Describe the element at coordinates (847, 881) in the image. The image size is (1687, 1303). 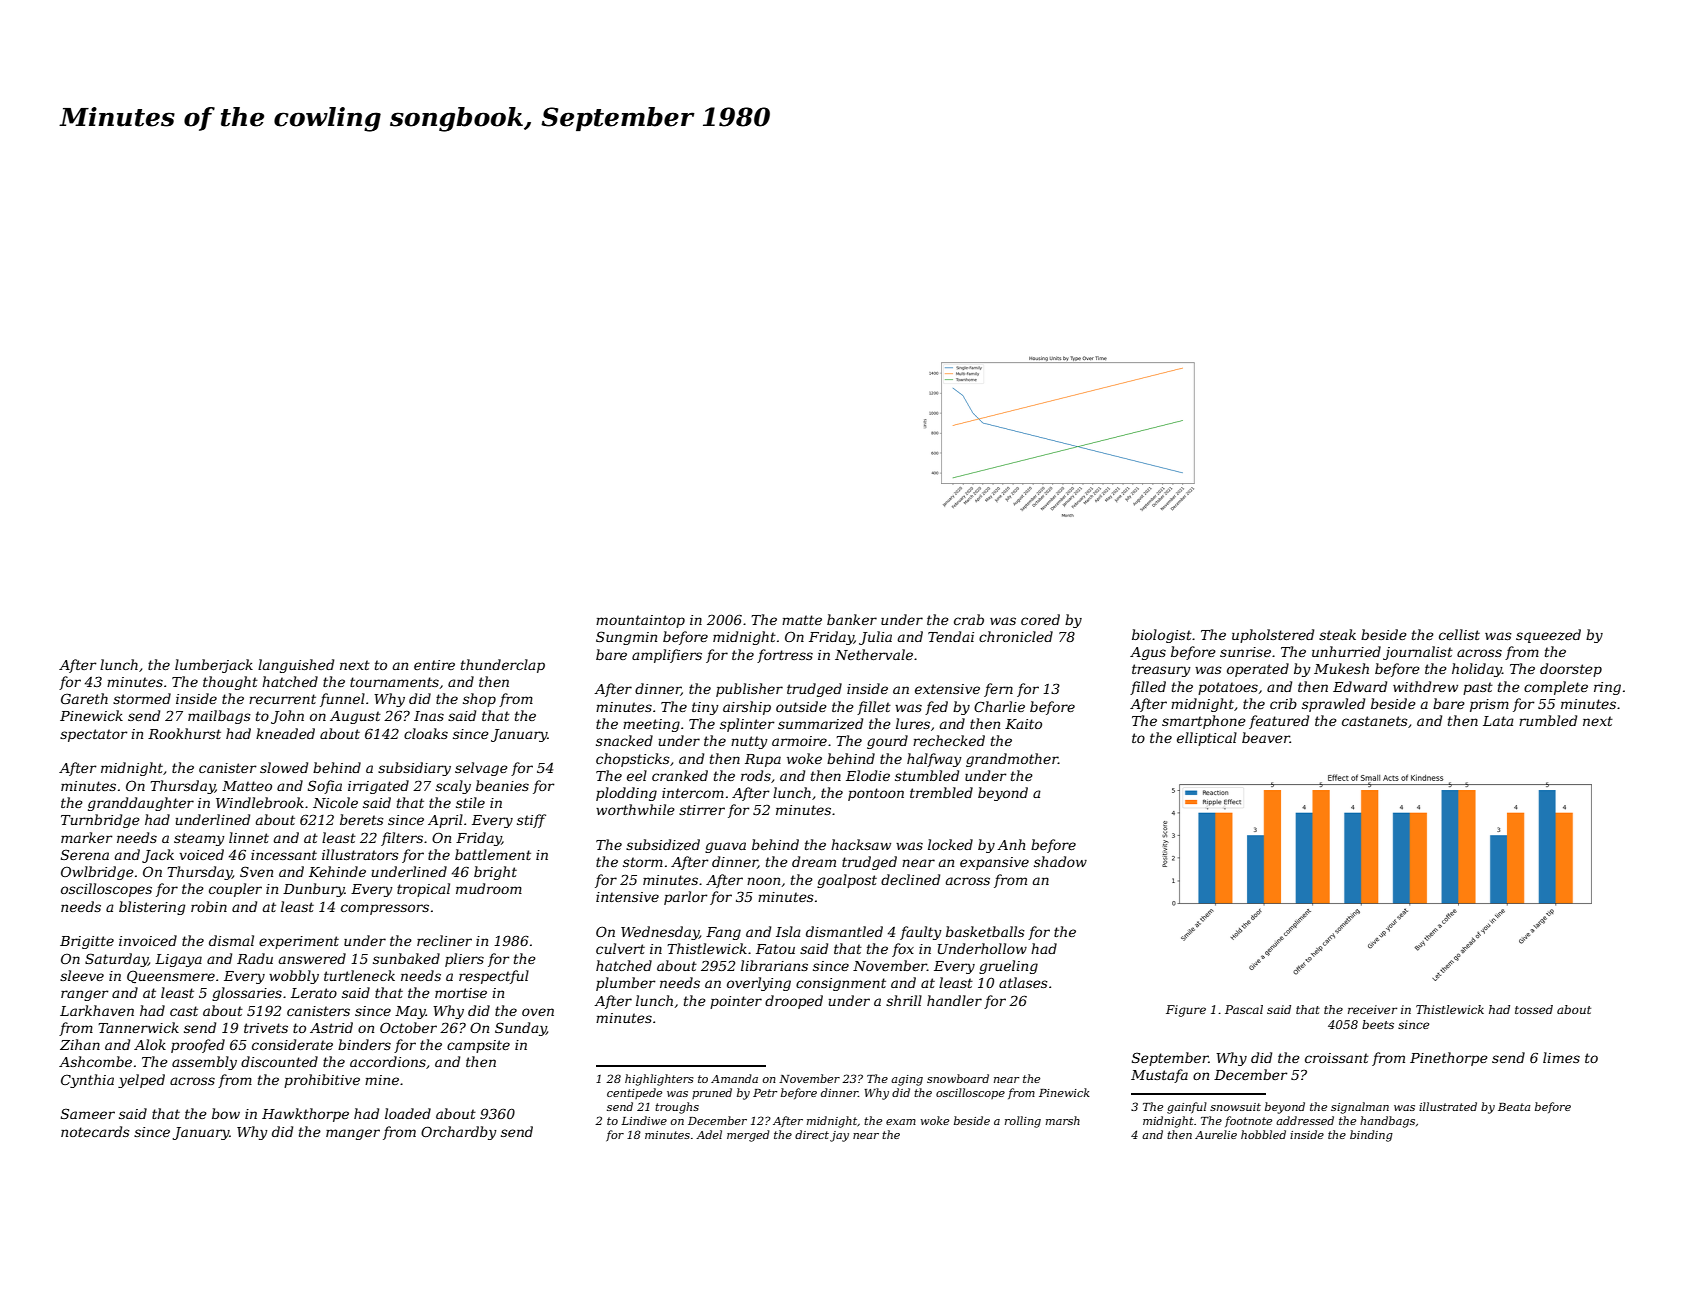
I see `goalpost` at that location.
